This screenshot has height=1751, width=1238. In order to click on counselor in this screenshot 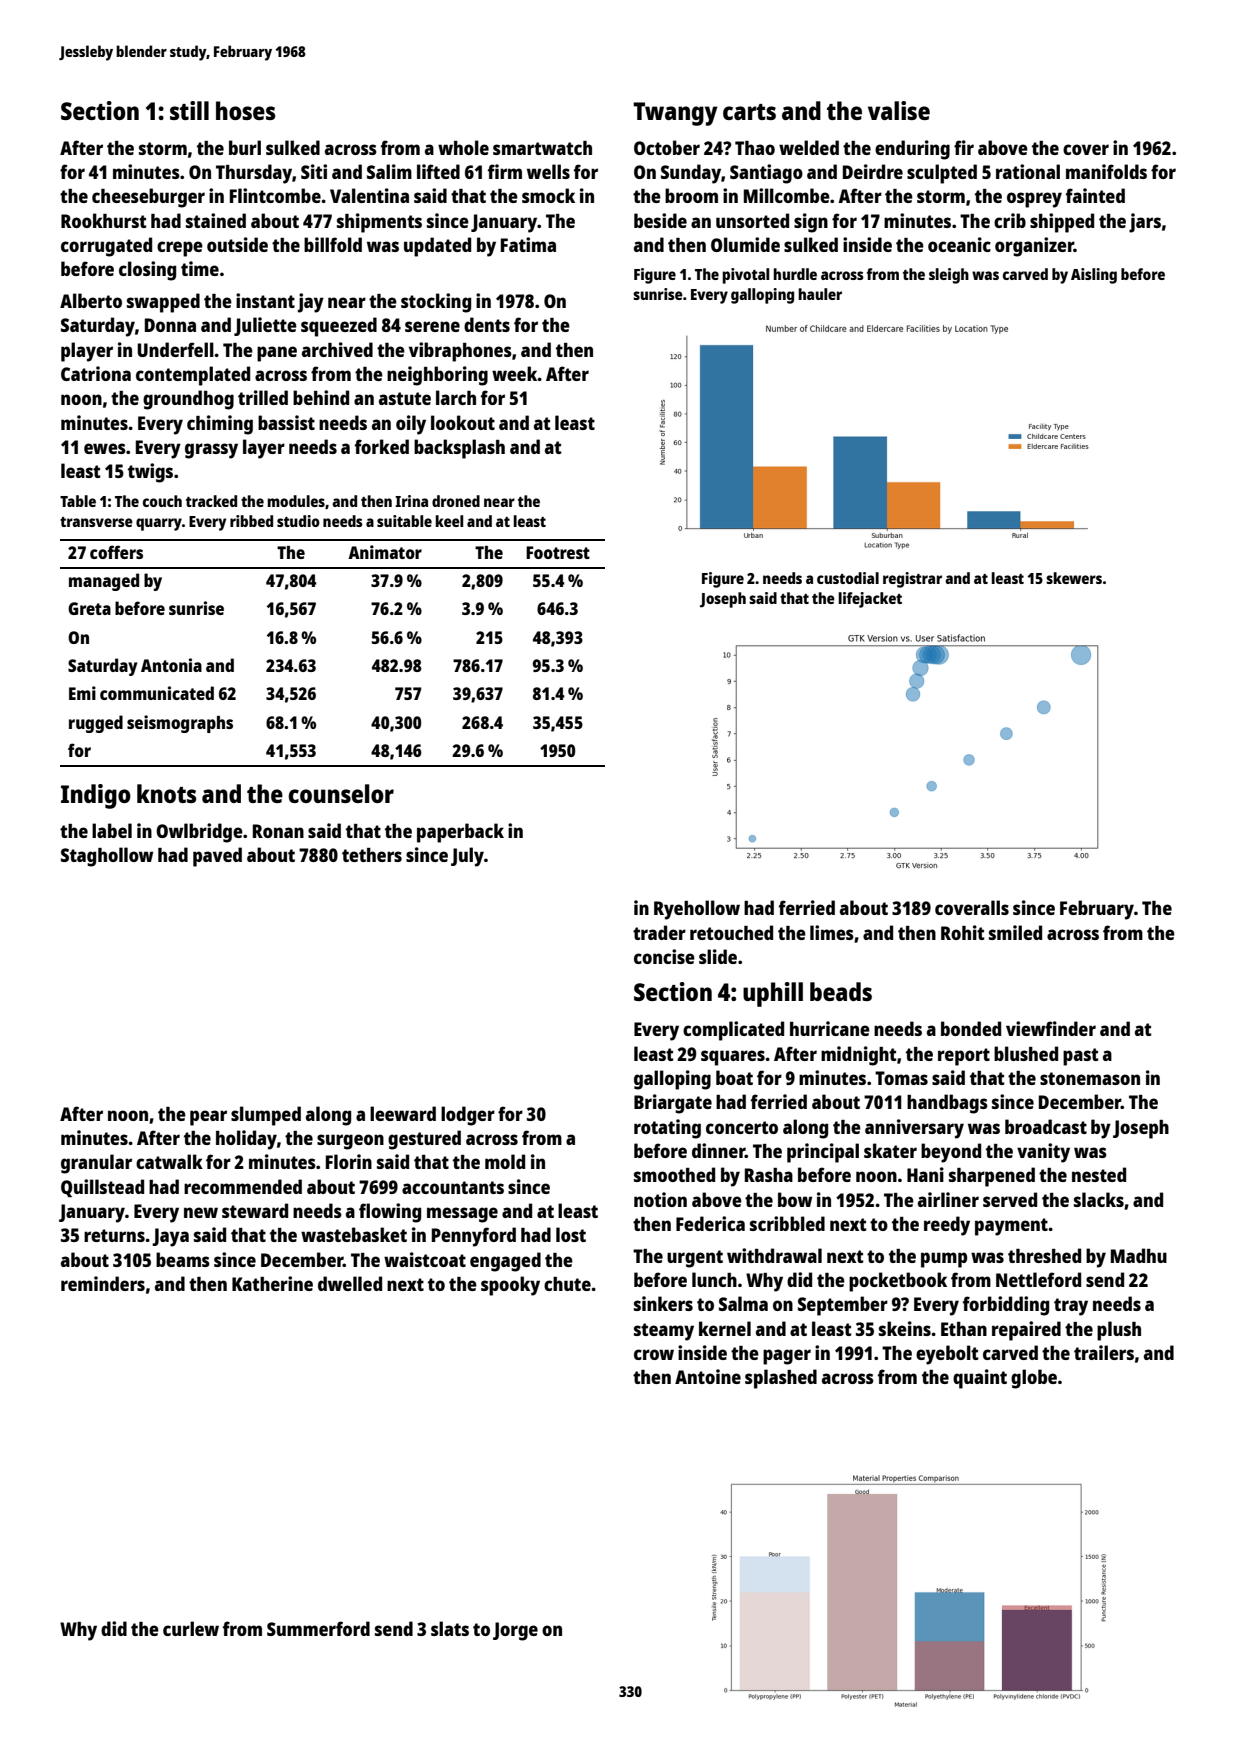, I will do `click(341, 793)`.
